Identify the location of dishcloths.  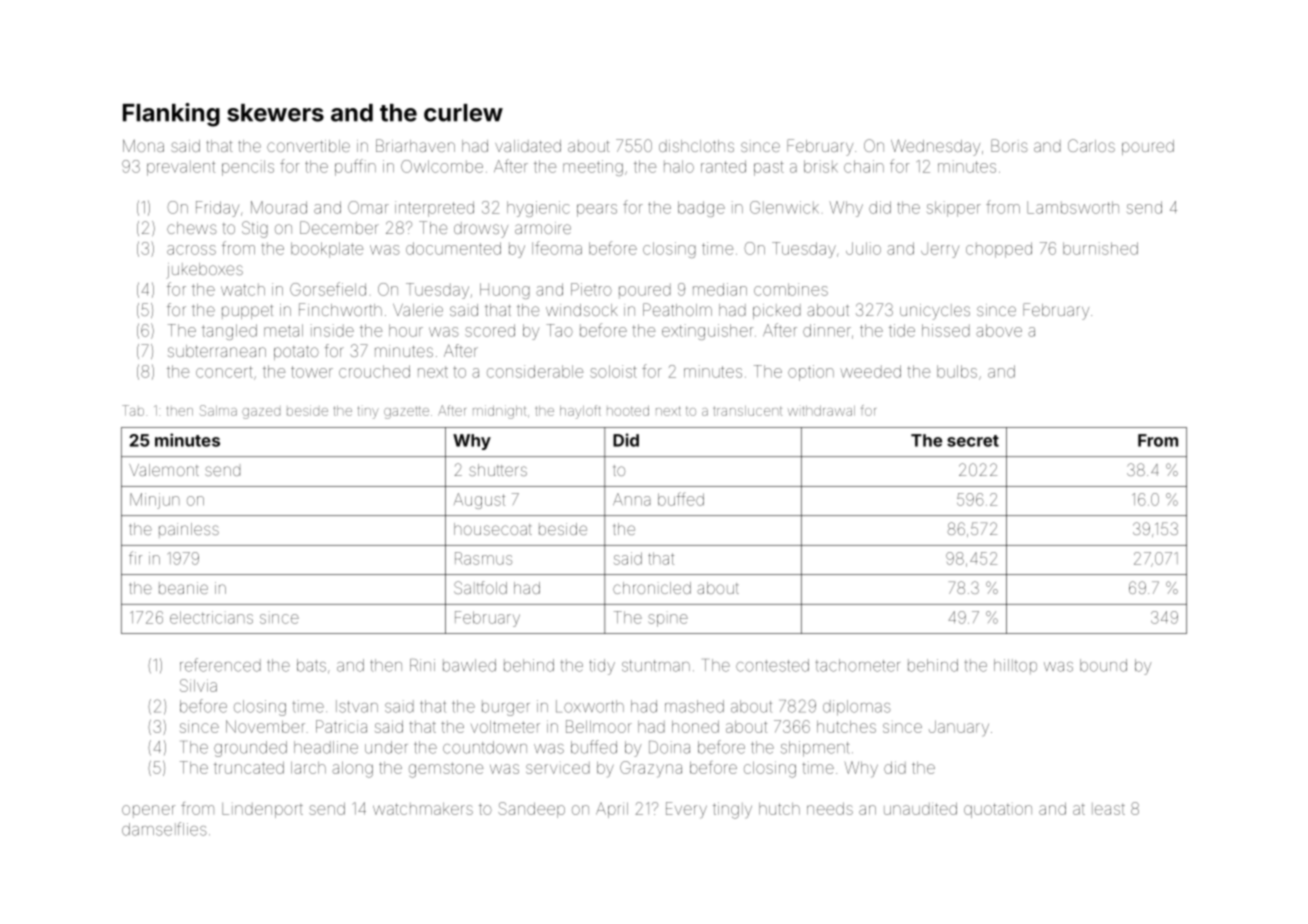
(696, 146).
